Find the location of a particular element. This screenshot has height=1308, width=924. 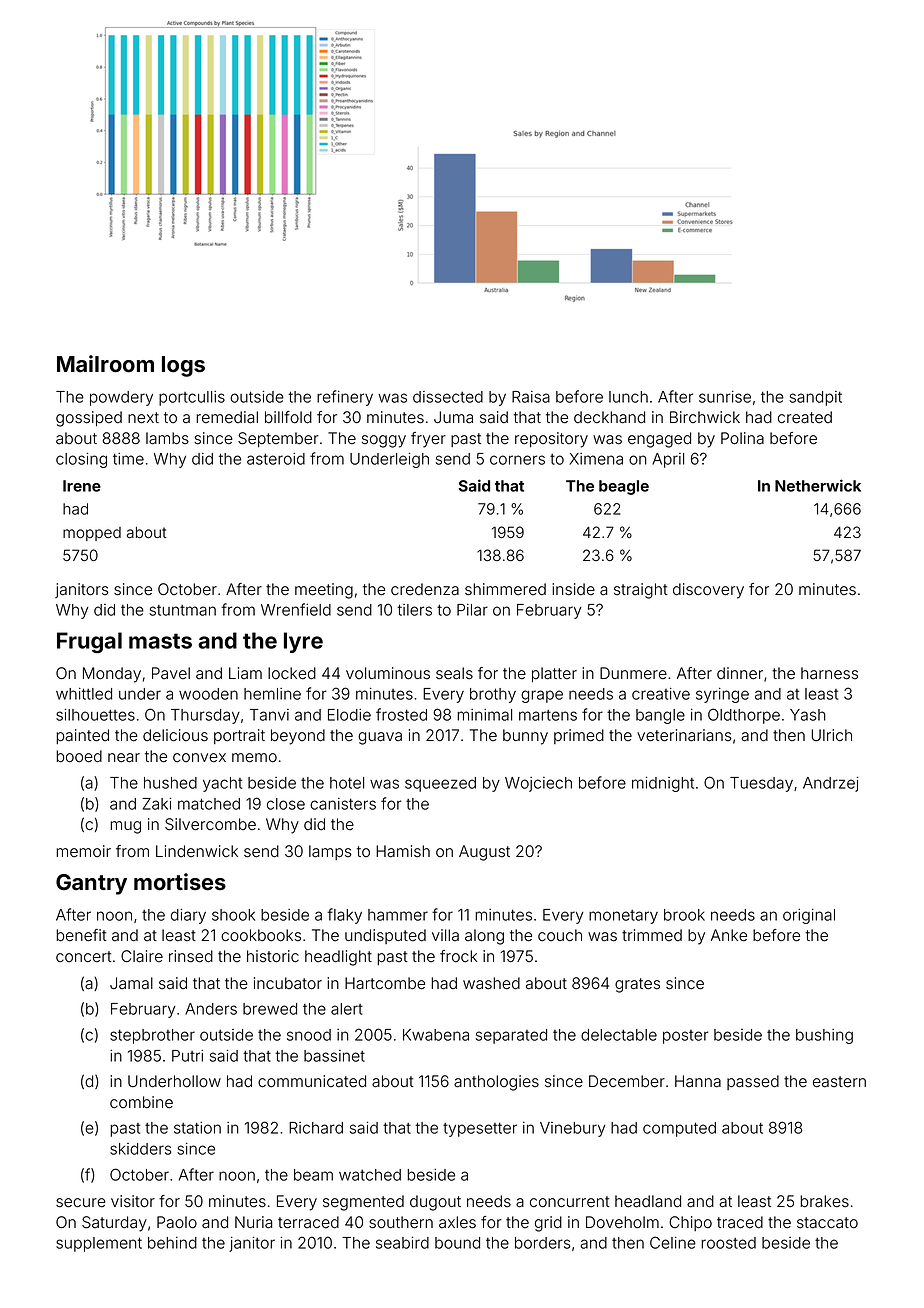

brook is located at coordinates (684, 915).
